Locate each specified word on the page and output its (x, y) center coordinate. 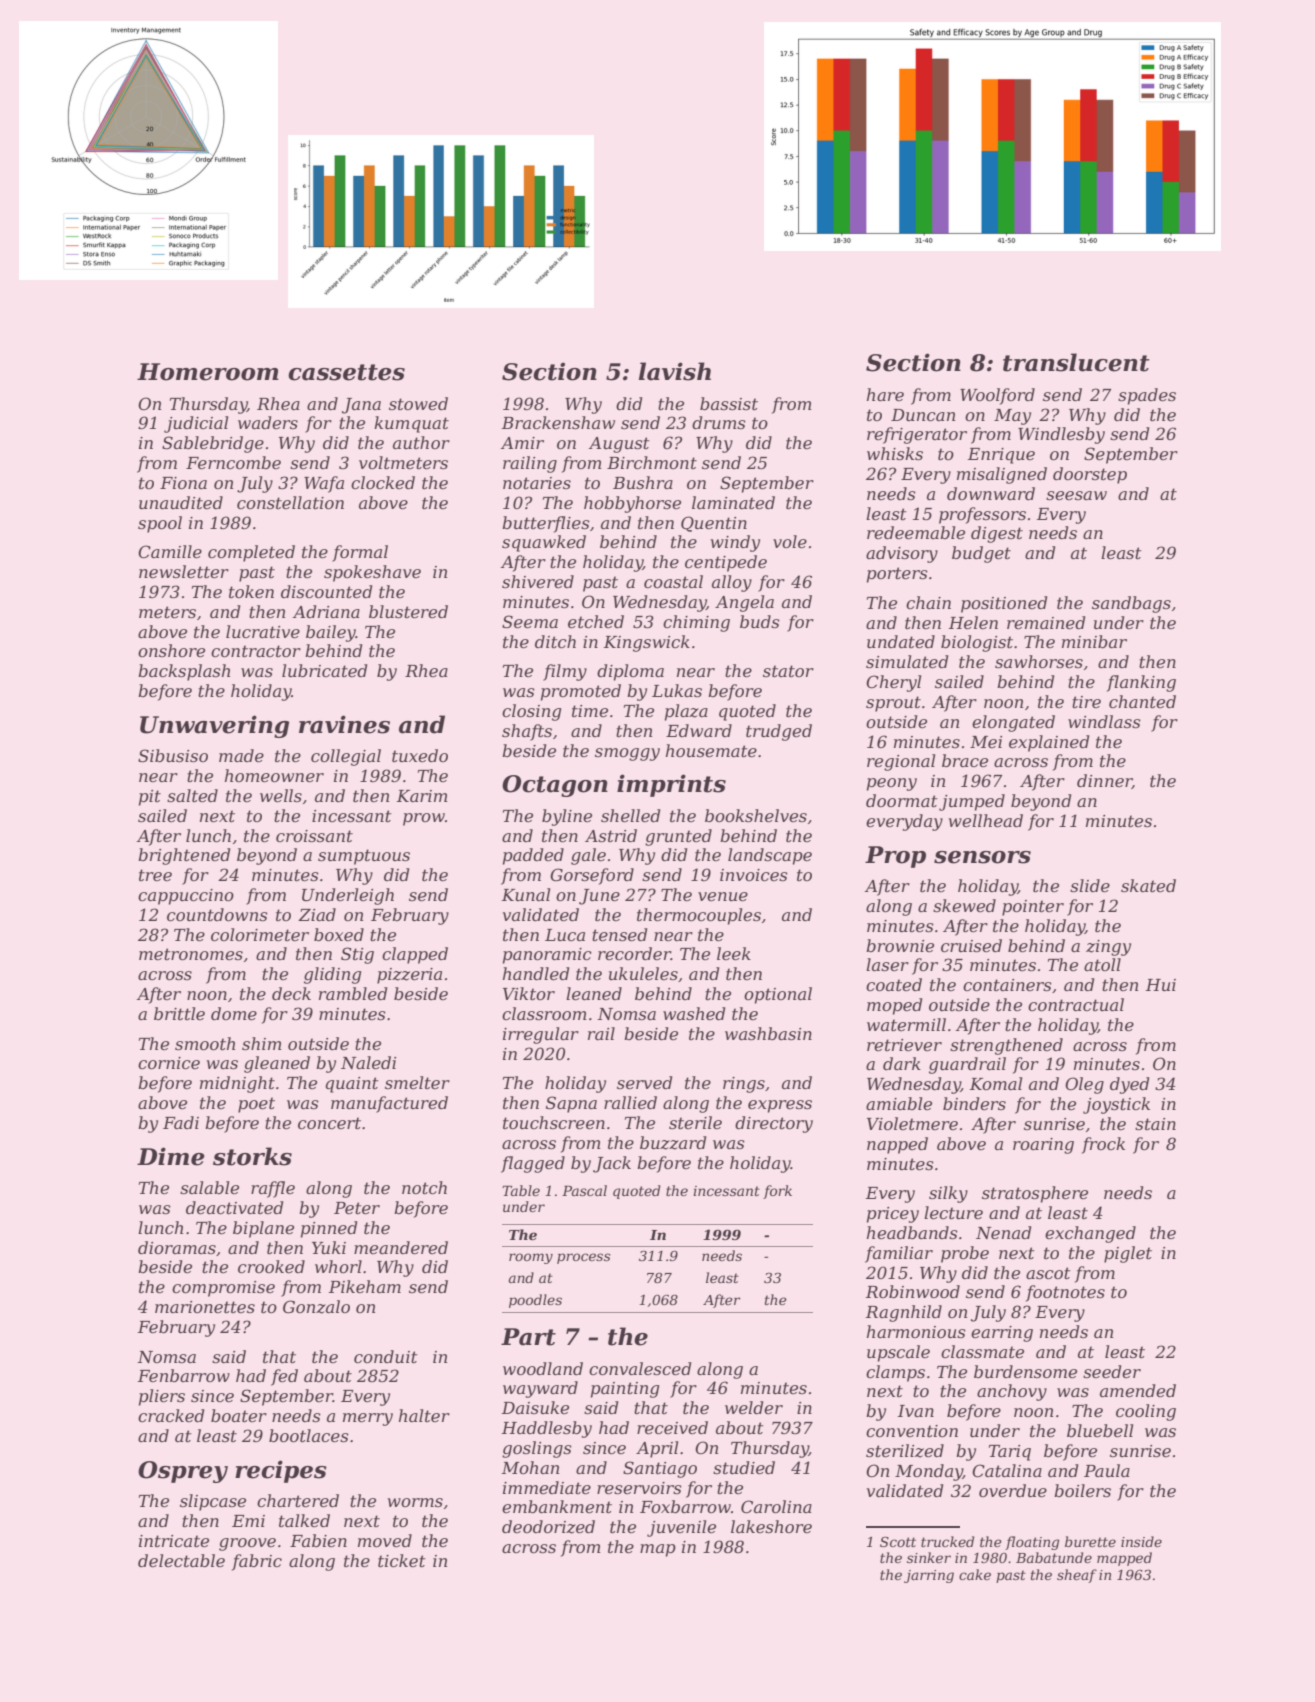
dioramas (177, 1247)
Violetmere (912, 1123)
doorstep (1090, 475)
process (584, 1258)
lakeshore (771, 1526)
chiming (696, 623)
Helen (973, 622)
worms (415, 1502)
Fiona (183, 483)
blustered (408, 611)
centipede (726, 563)
